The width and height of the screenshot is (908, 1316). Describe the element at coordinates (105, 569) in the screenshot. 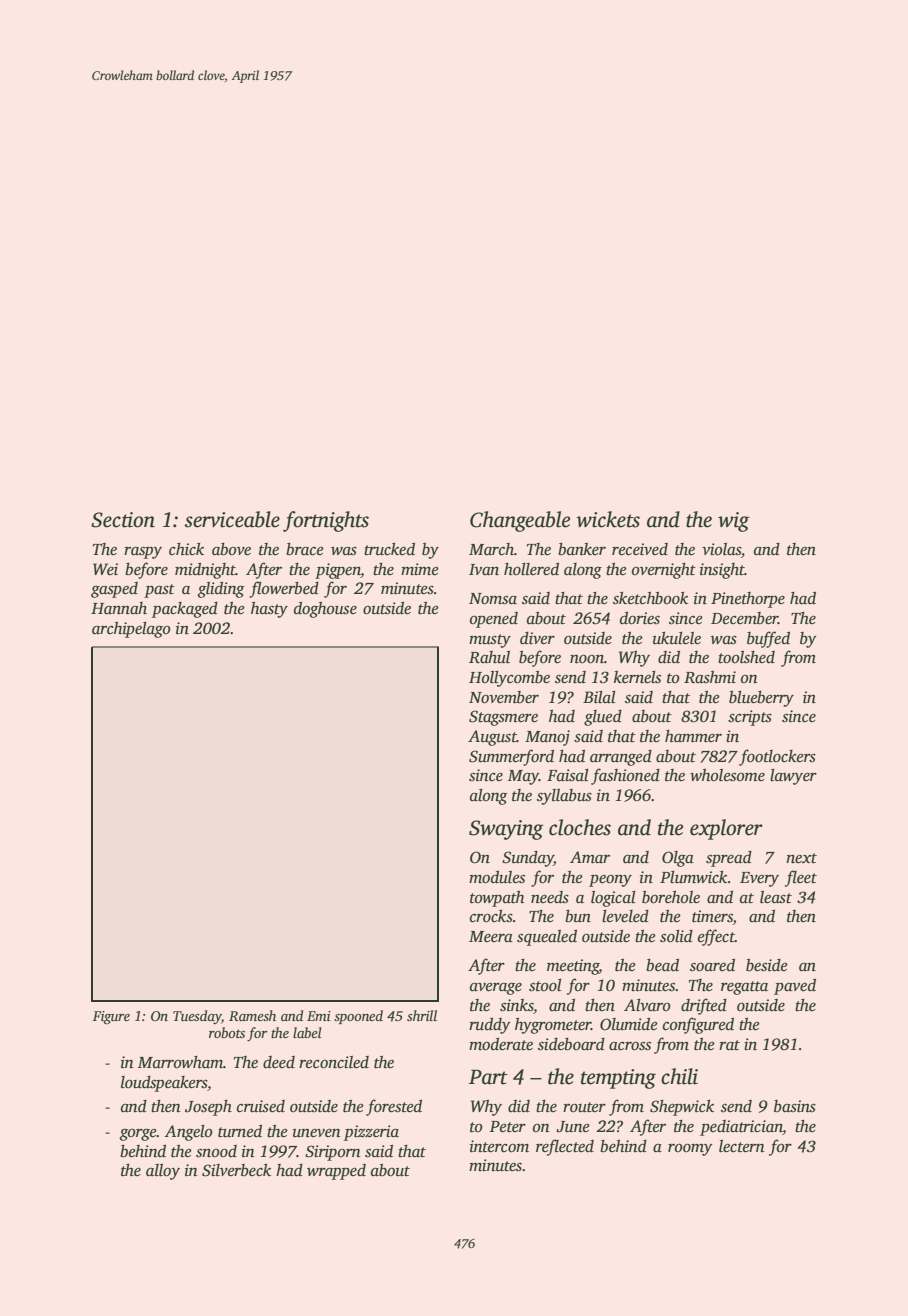

I see `Wei` at that location.
